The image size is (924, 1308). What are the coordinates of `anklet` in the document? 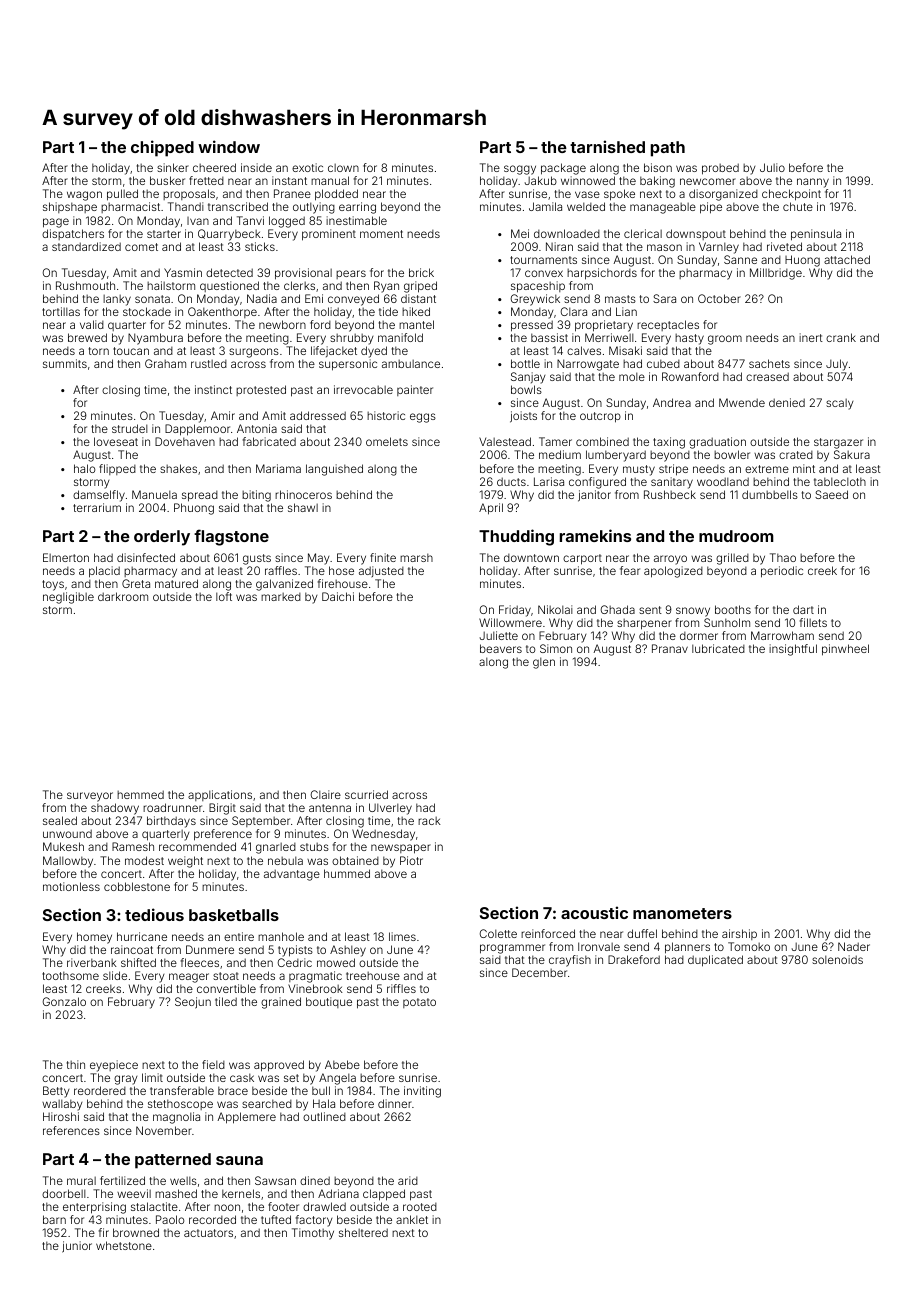 It's located at (412, 1219).
